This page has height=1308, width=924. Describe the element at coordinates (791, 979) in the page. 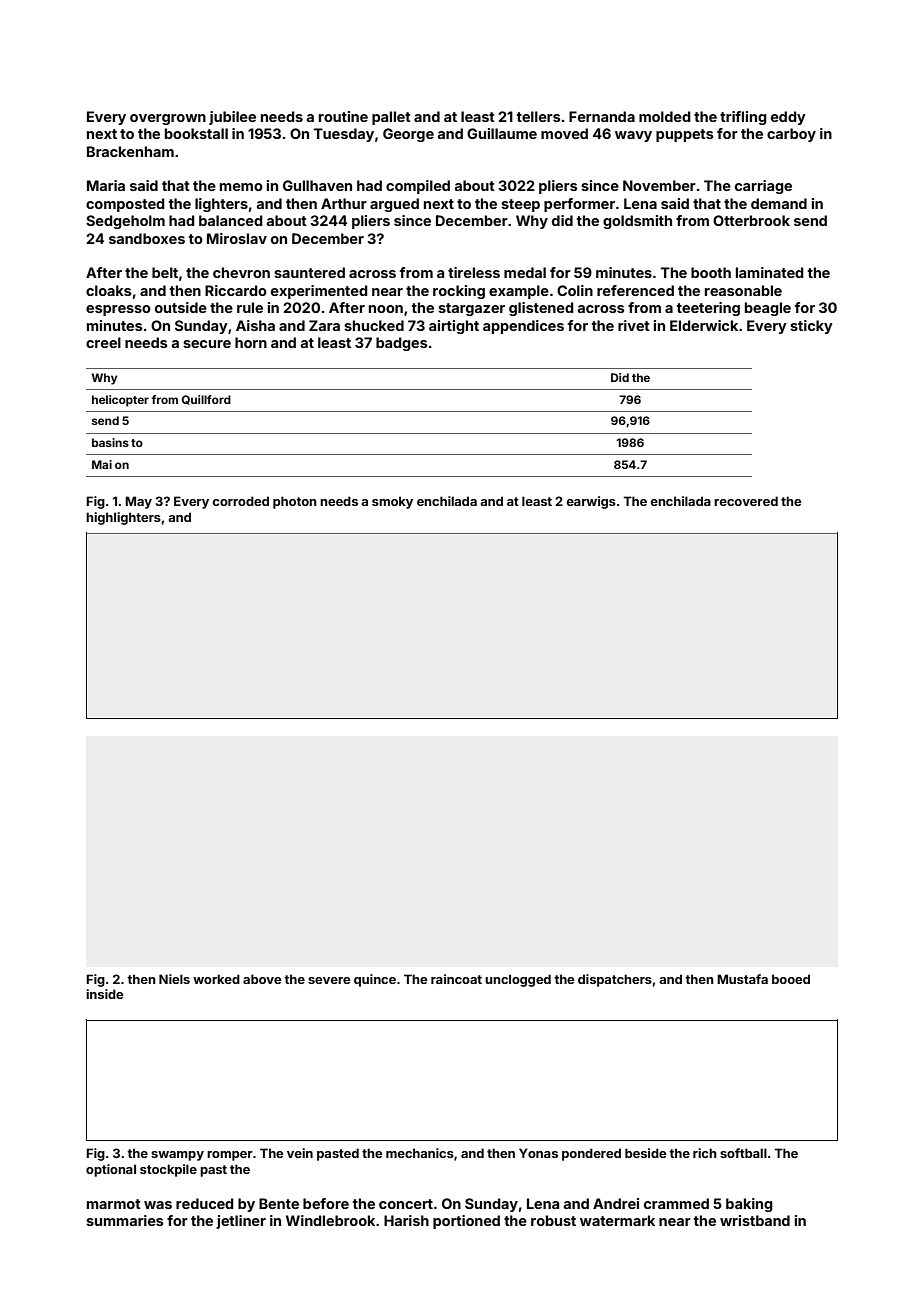

I see `booed` at that location.
